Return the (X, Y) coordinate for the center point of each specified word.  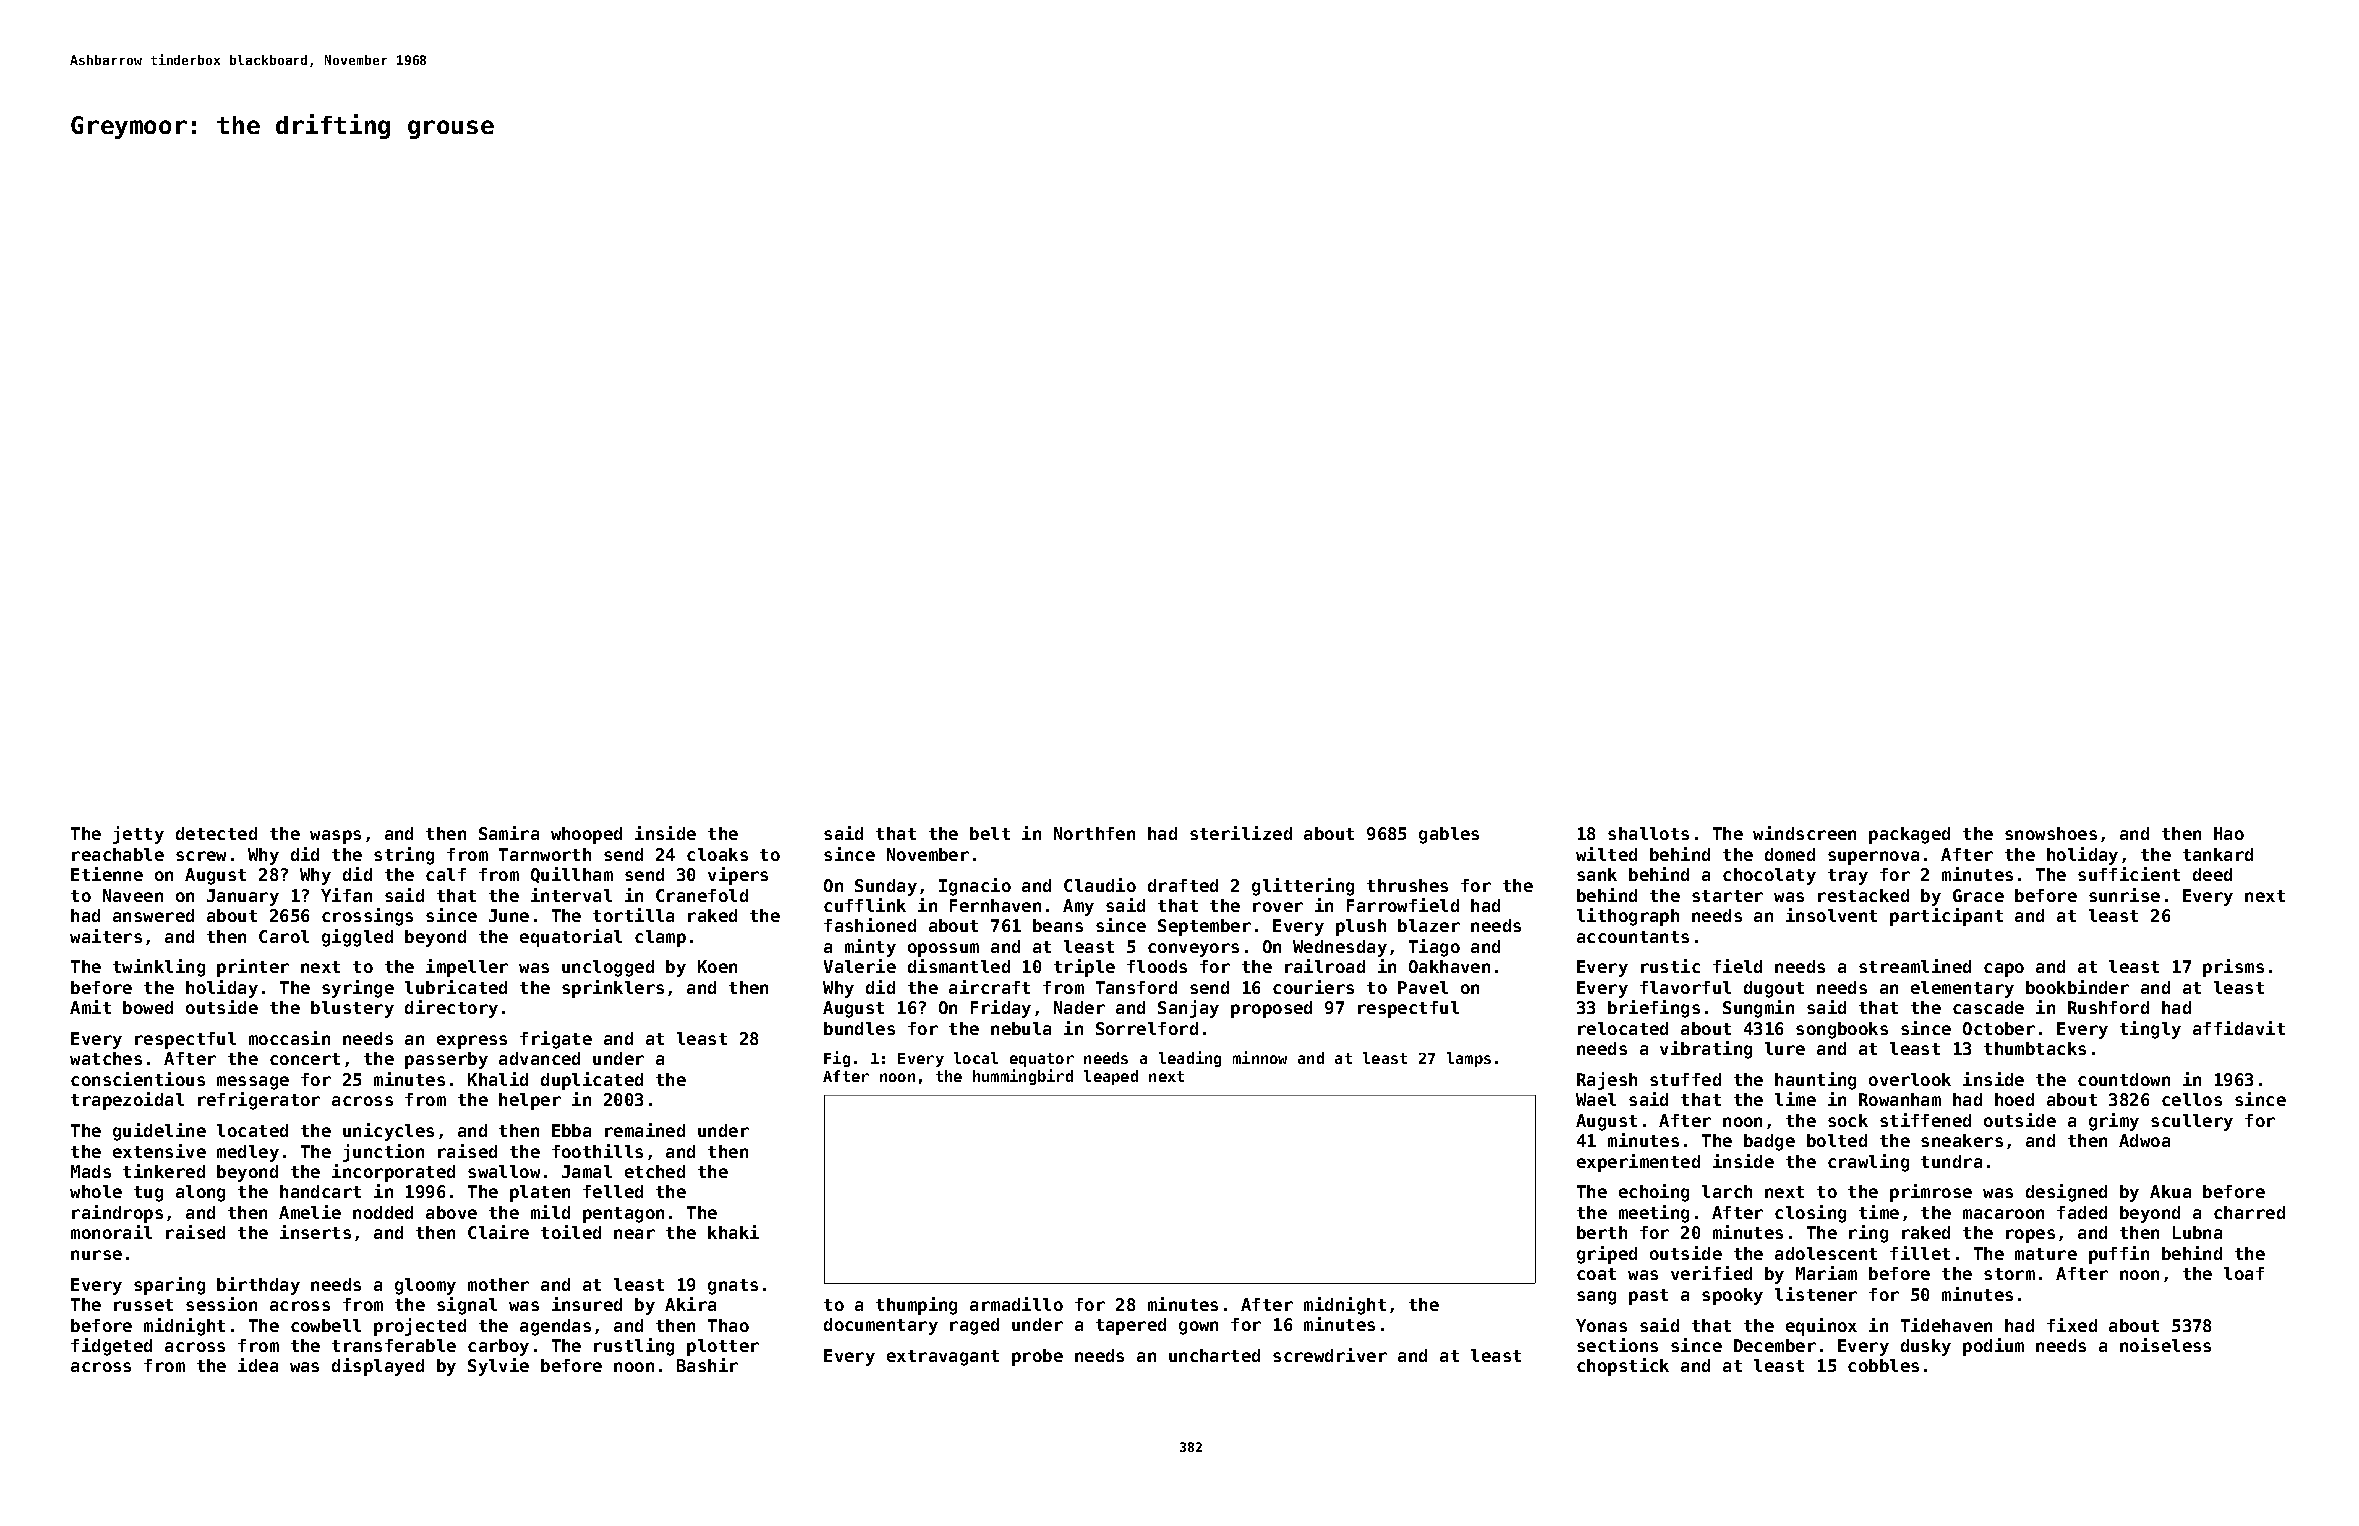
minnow (1260, 1057)
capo (2004, 970)
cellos (2192, 1099)
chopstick (1623, 1367)
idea (258, 1365)
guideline (159, 1132)
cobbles (1883, 1365)
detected (216, 833)
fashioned (870, 925)
